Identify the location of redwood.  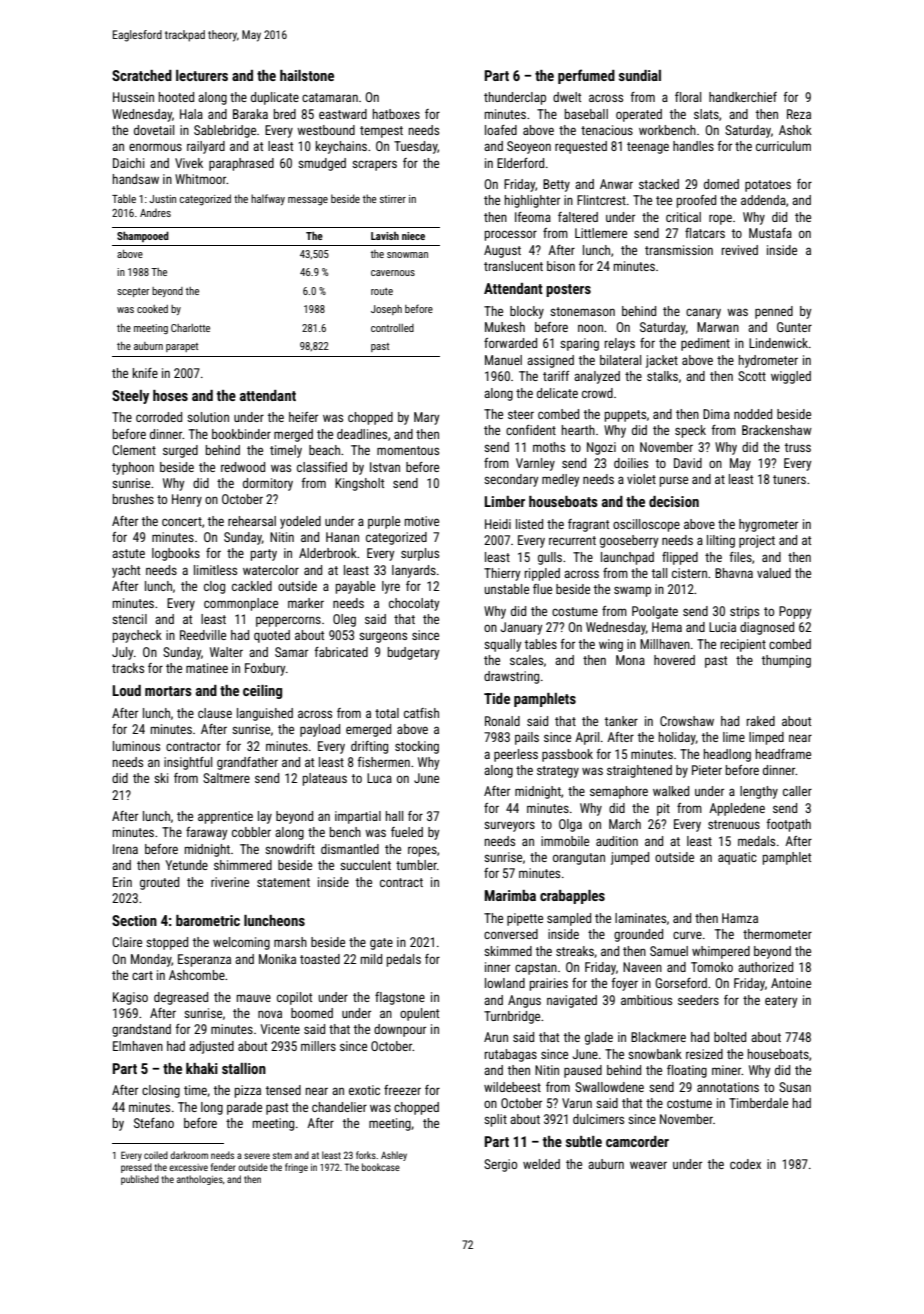
(243, 467).
